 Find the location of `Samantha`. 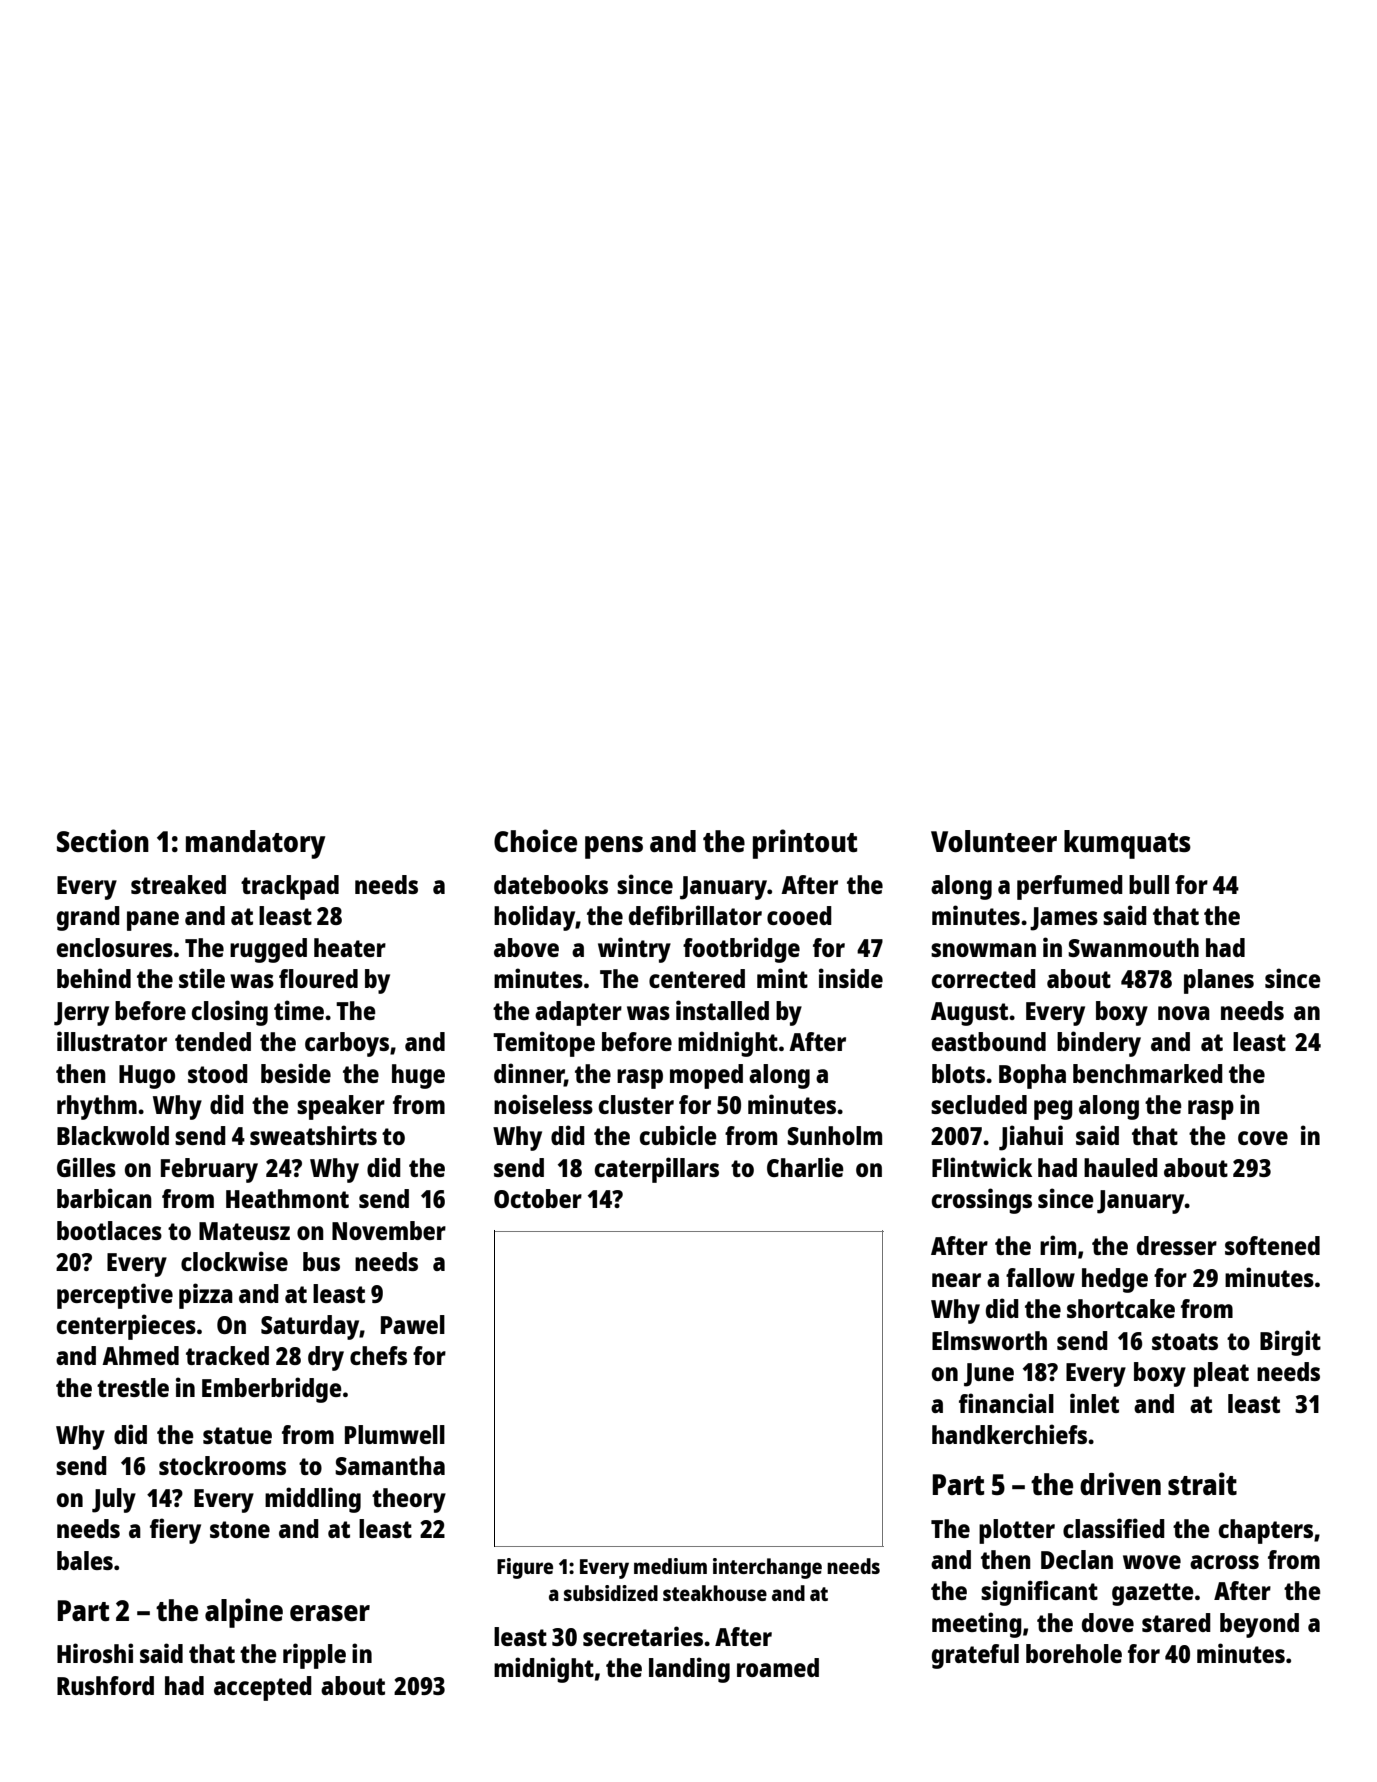

Samantha is located at coordinates (390, 1465).
